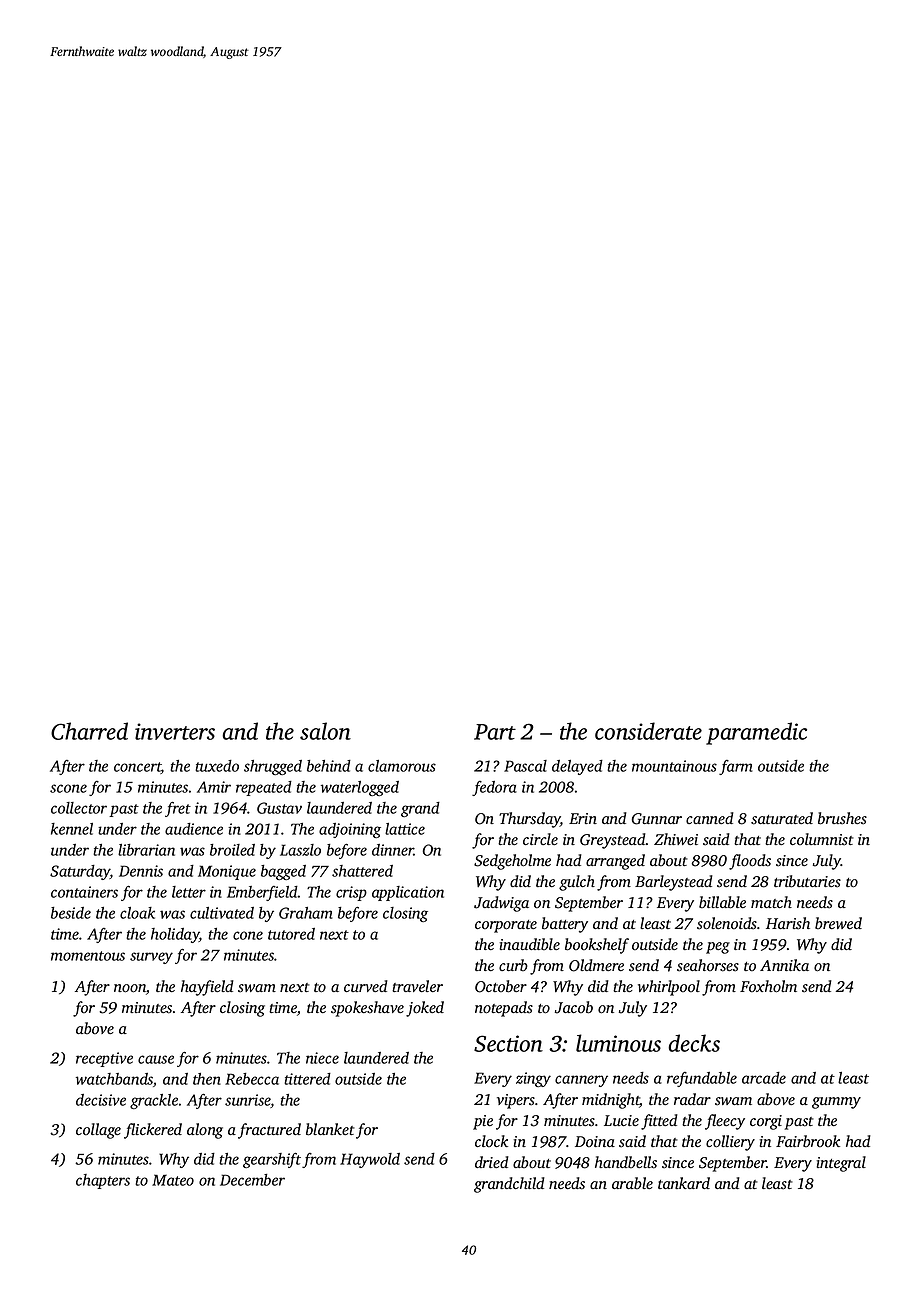  What do you see at coordinates (325, 731) in the screenshot?
I see `salon` at bounding box center [325, 731].
